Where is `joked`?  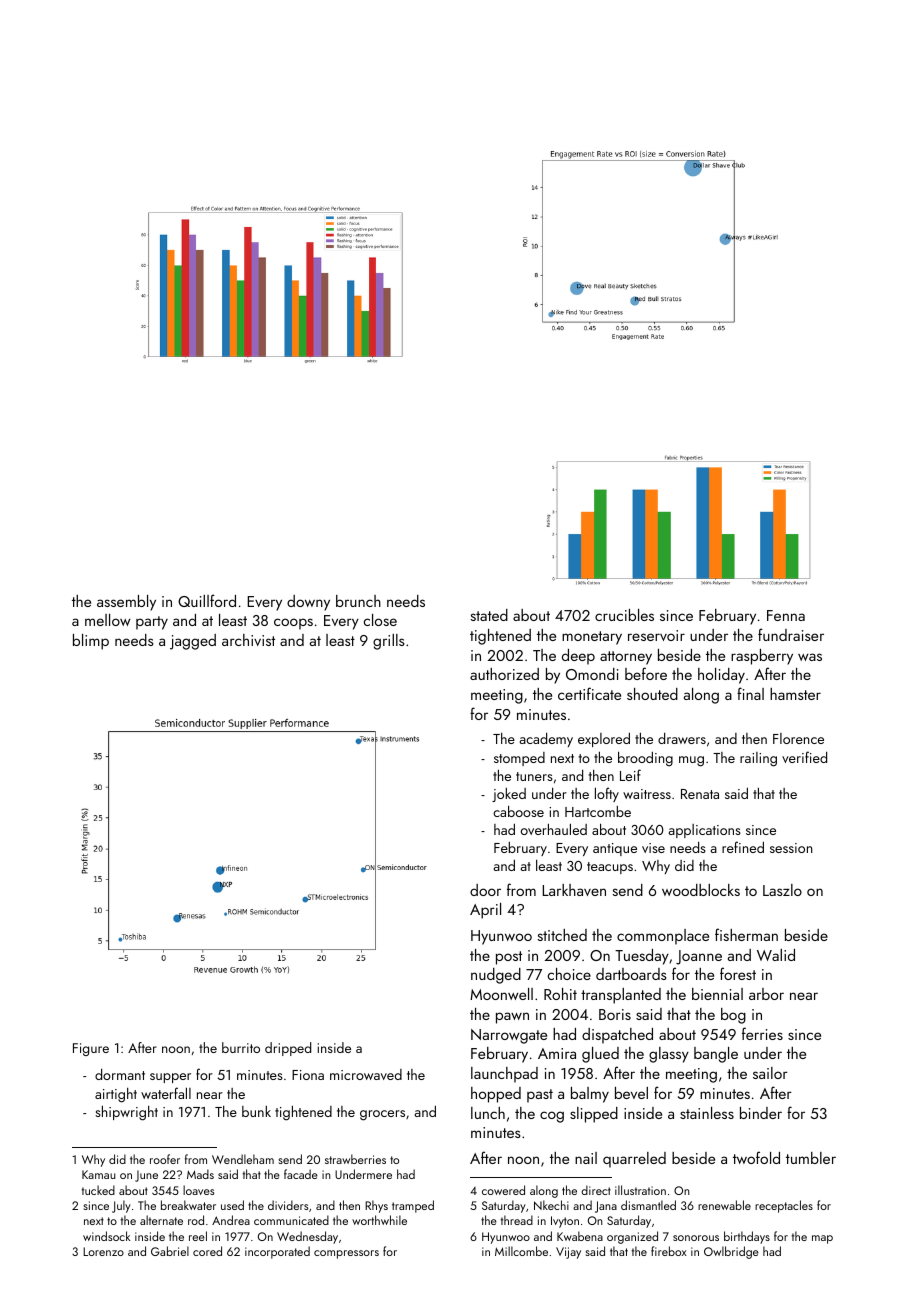
joked is located at coordinates (509, 795).
